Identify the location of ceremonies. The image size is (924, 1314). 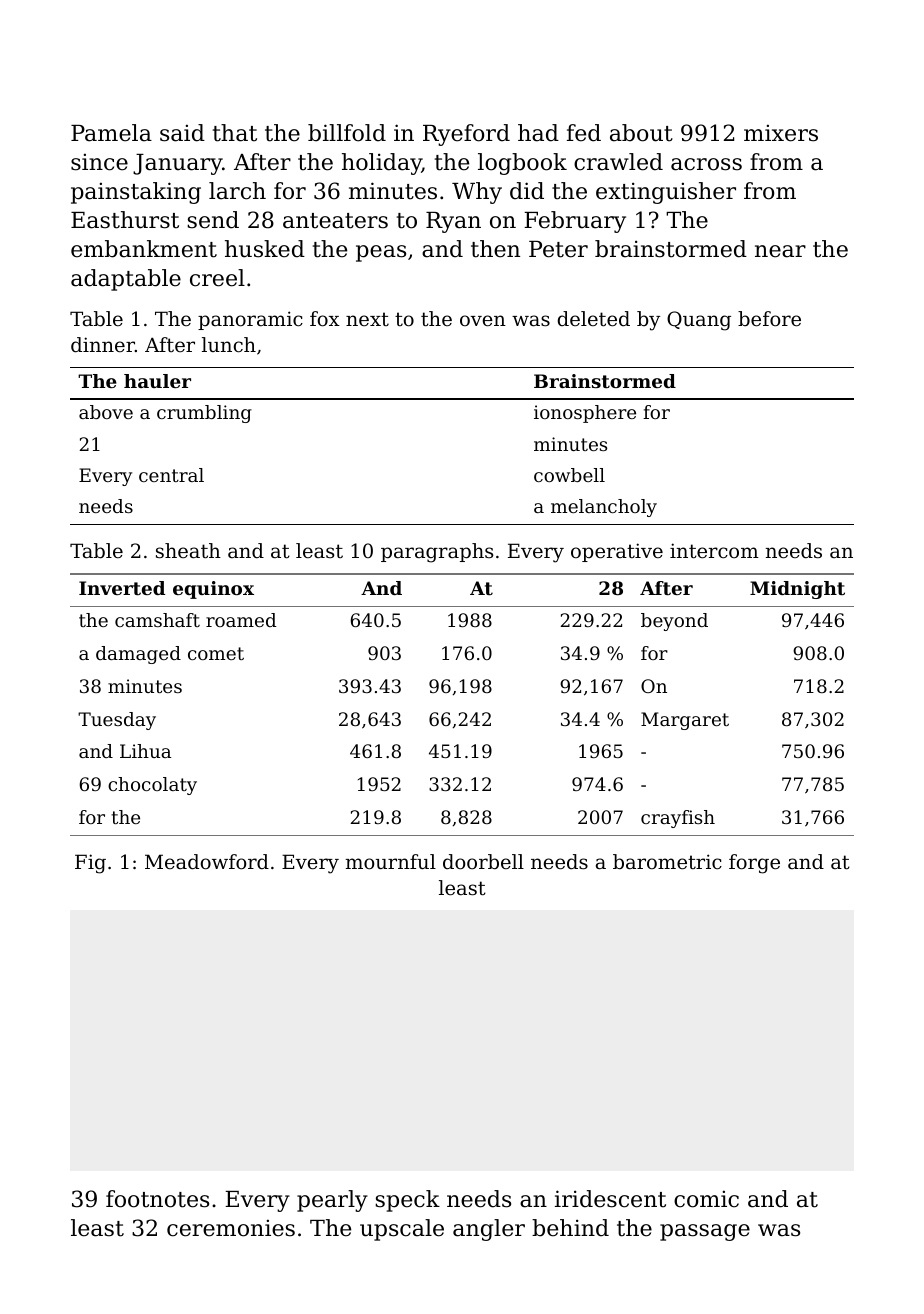
(231, 1228).
